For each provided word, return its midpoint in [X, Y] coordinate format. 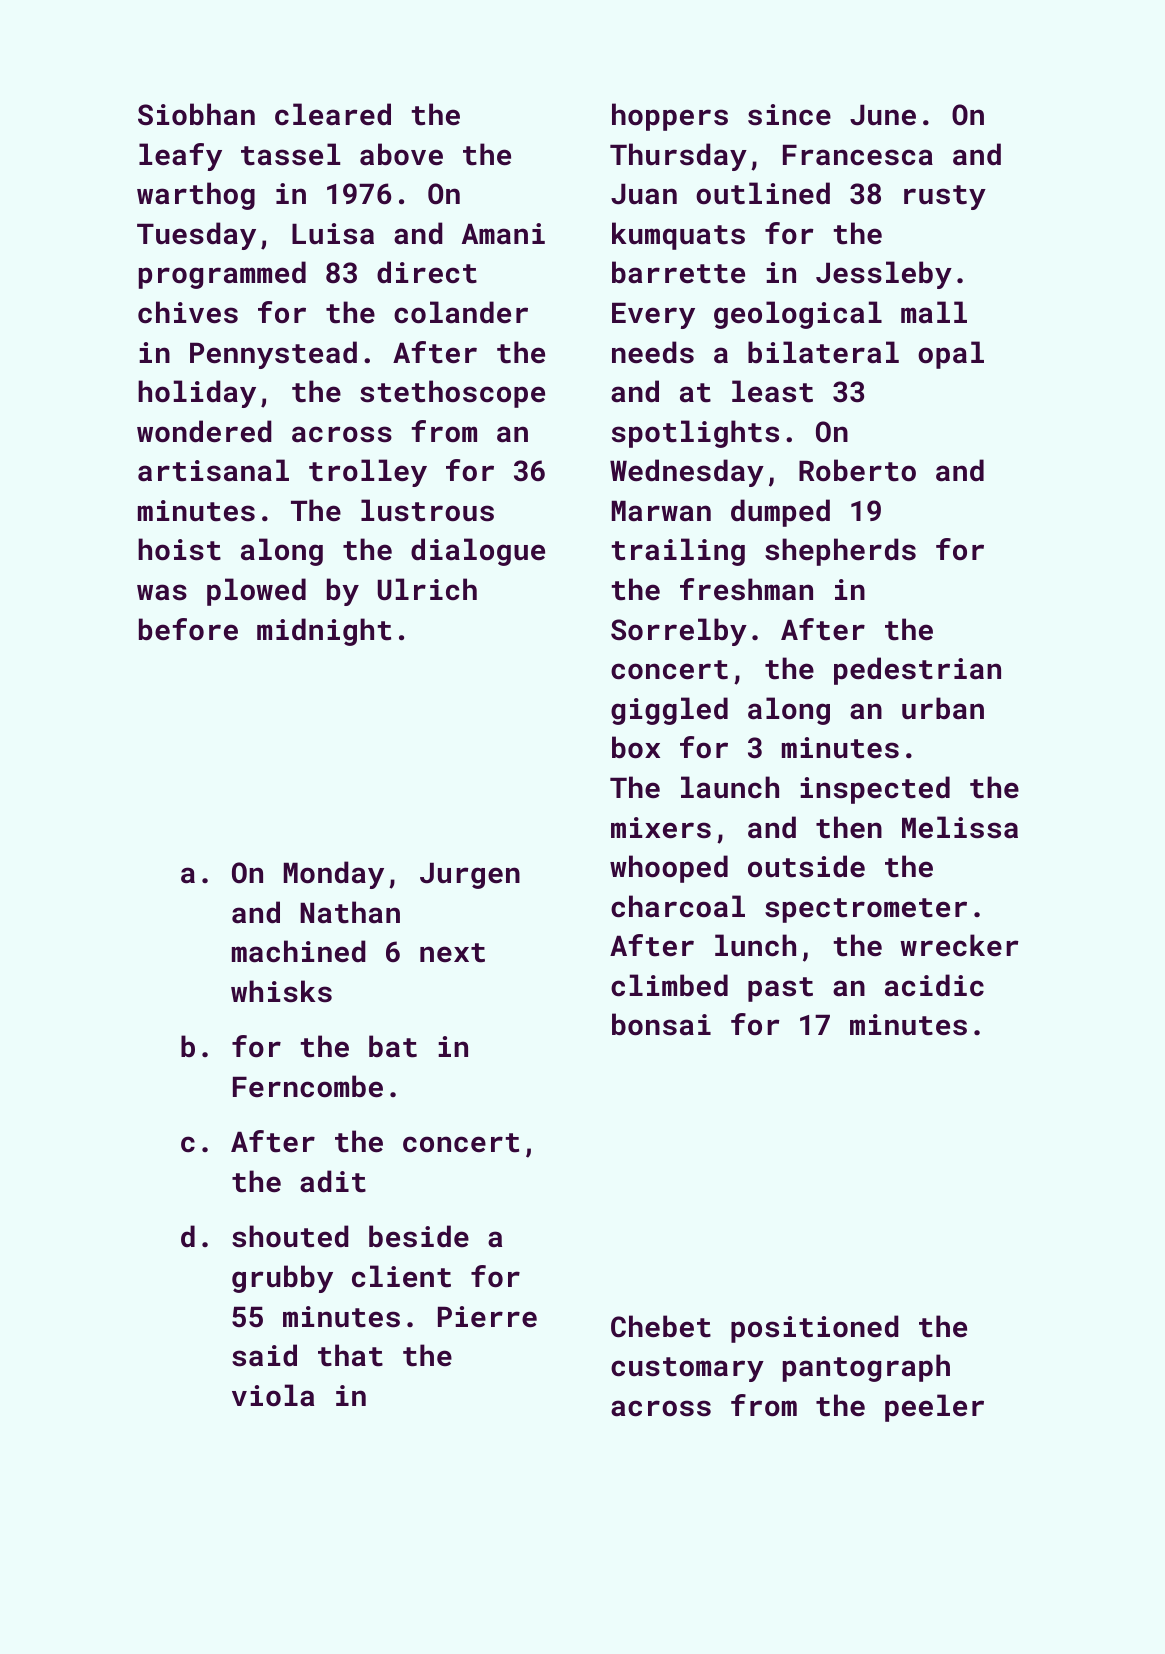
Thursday [678, 157]
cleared [333, 114]
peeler [934, 1408]
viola [273, 1395]
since [789, 115]
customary [687, 1369]
